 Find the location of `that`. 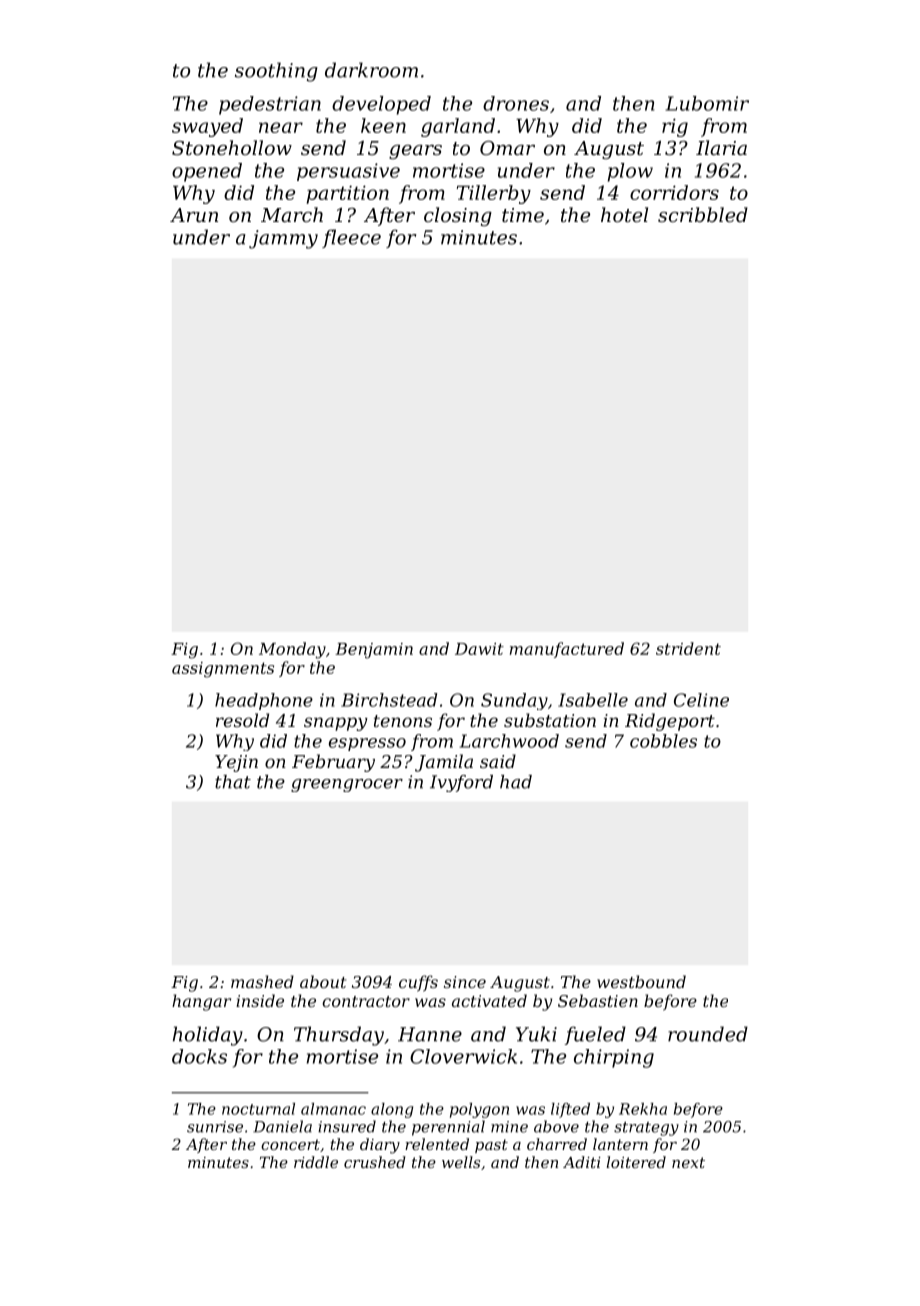

that is located at coordinates (233, 782).
